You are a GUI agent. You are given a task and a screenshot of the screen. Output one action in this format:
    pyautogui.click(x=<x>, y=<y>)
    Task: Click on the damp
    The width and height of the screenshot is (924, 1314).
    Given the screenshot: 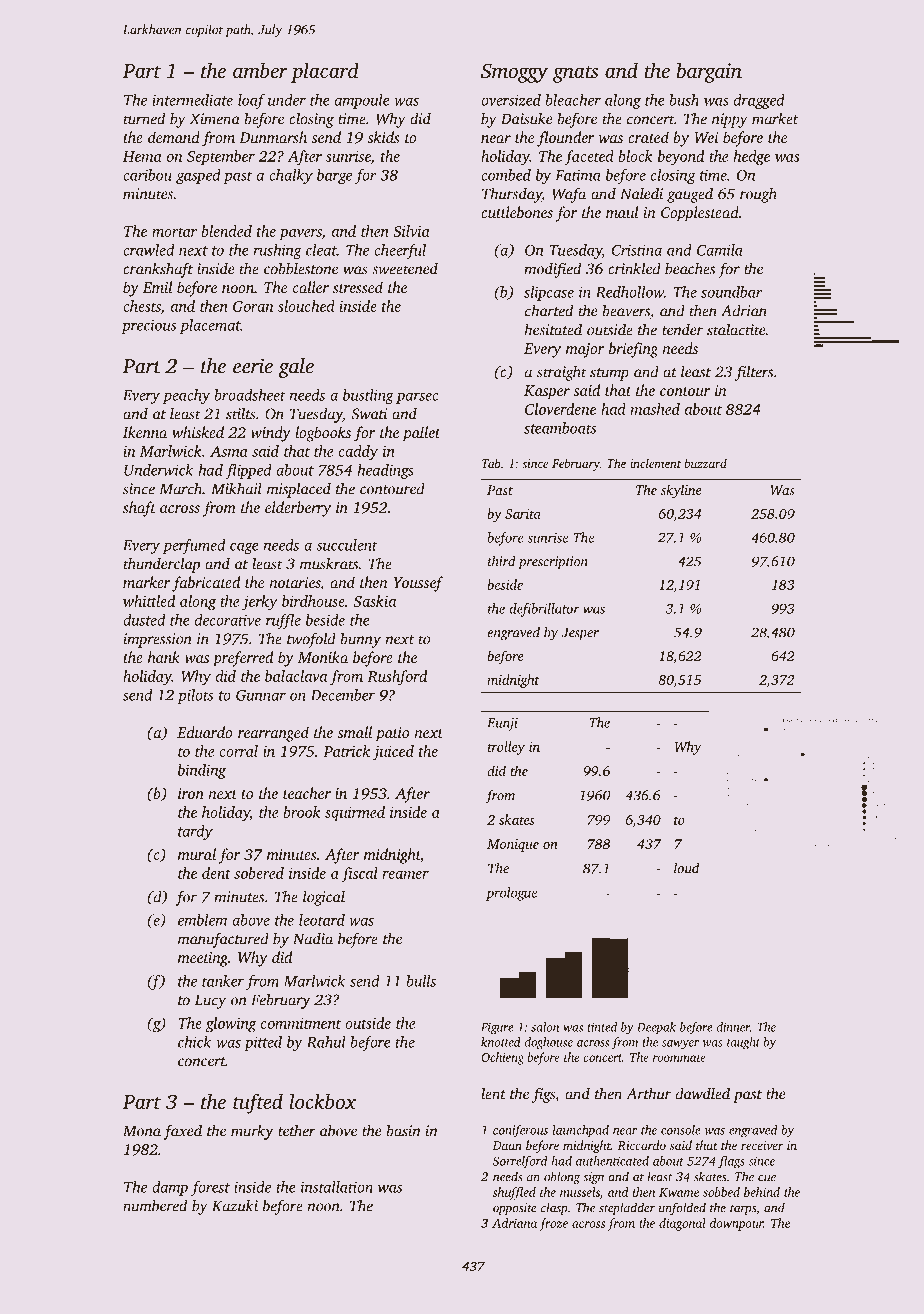 What is the action you would take?
    pyautogui.click(x=170, y=1188)
